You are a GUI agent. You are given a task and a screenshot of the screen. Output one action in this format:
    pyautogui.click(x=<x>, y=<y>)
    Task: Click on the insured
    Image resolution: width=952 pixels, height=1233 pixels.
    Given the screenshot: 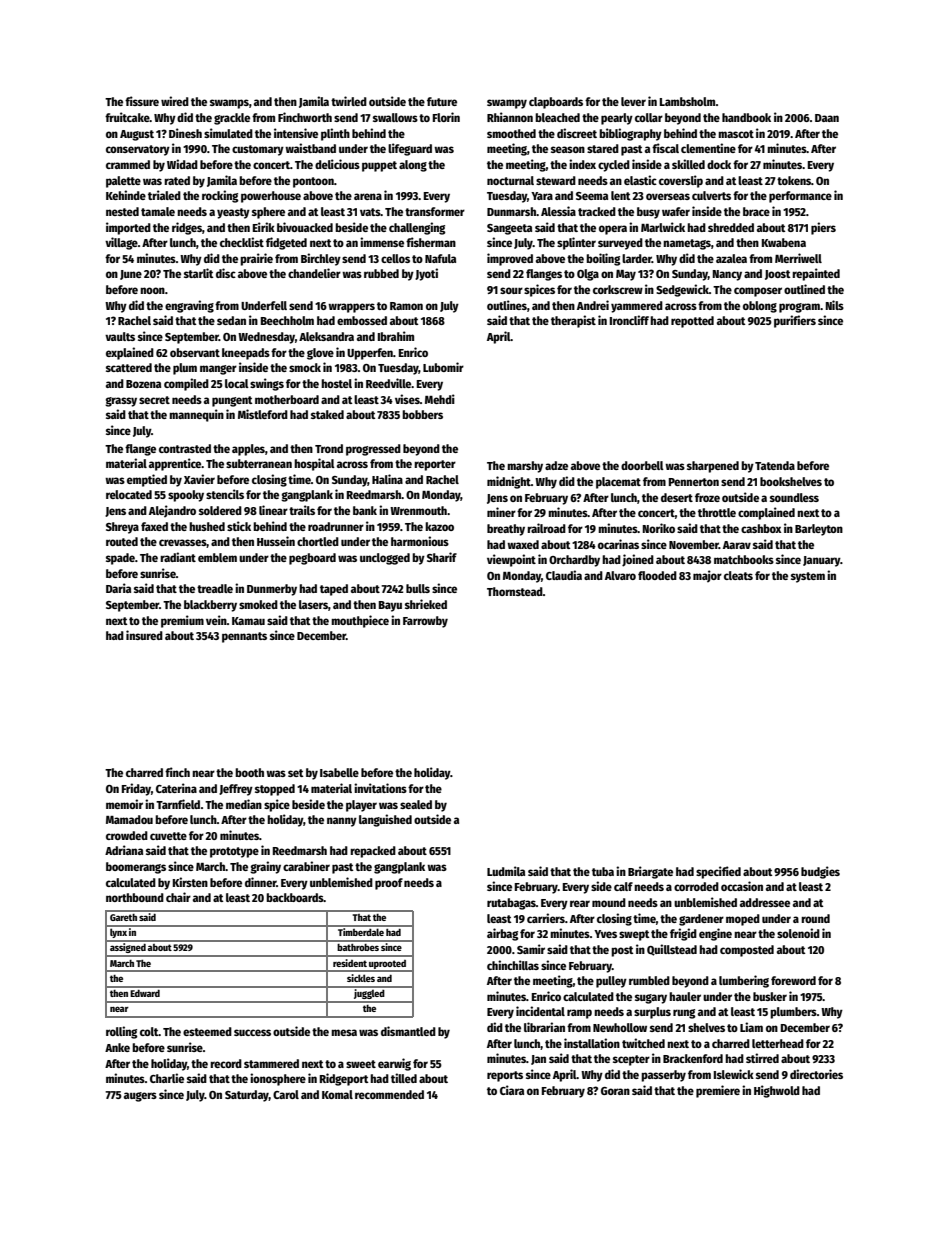 What is the action you would take?
    pyautogui.click(x=144, y=635)
